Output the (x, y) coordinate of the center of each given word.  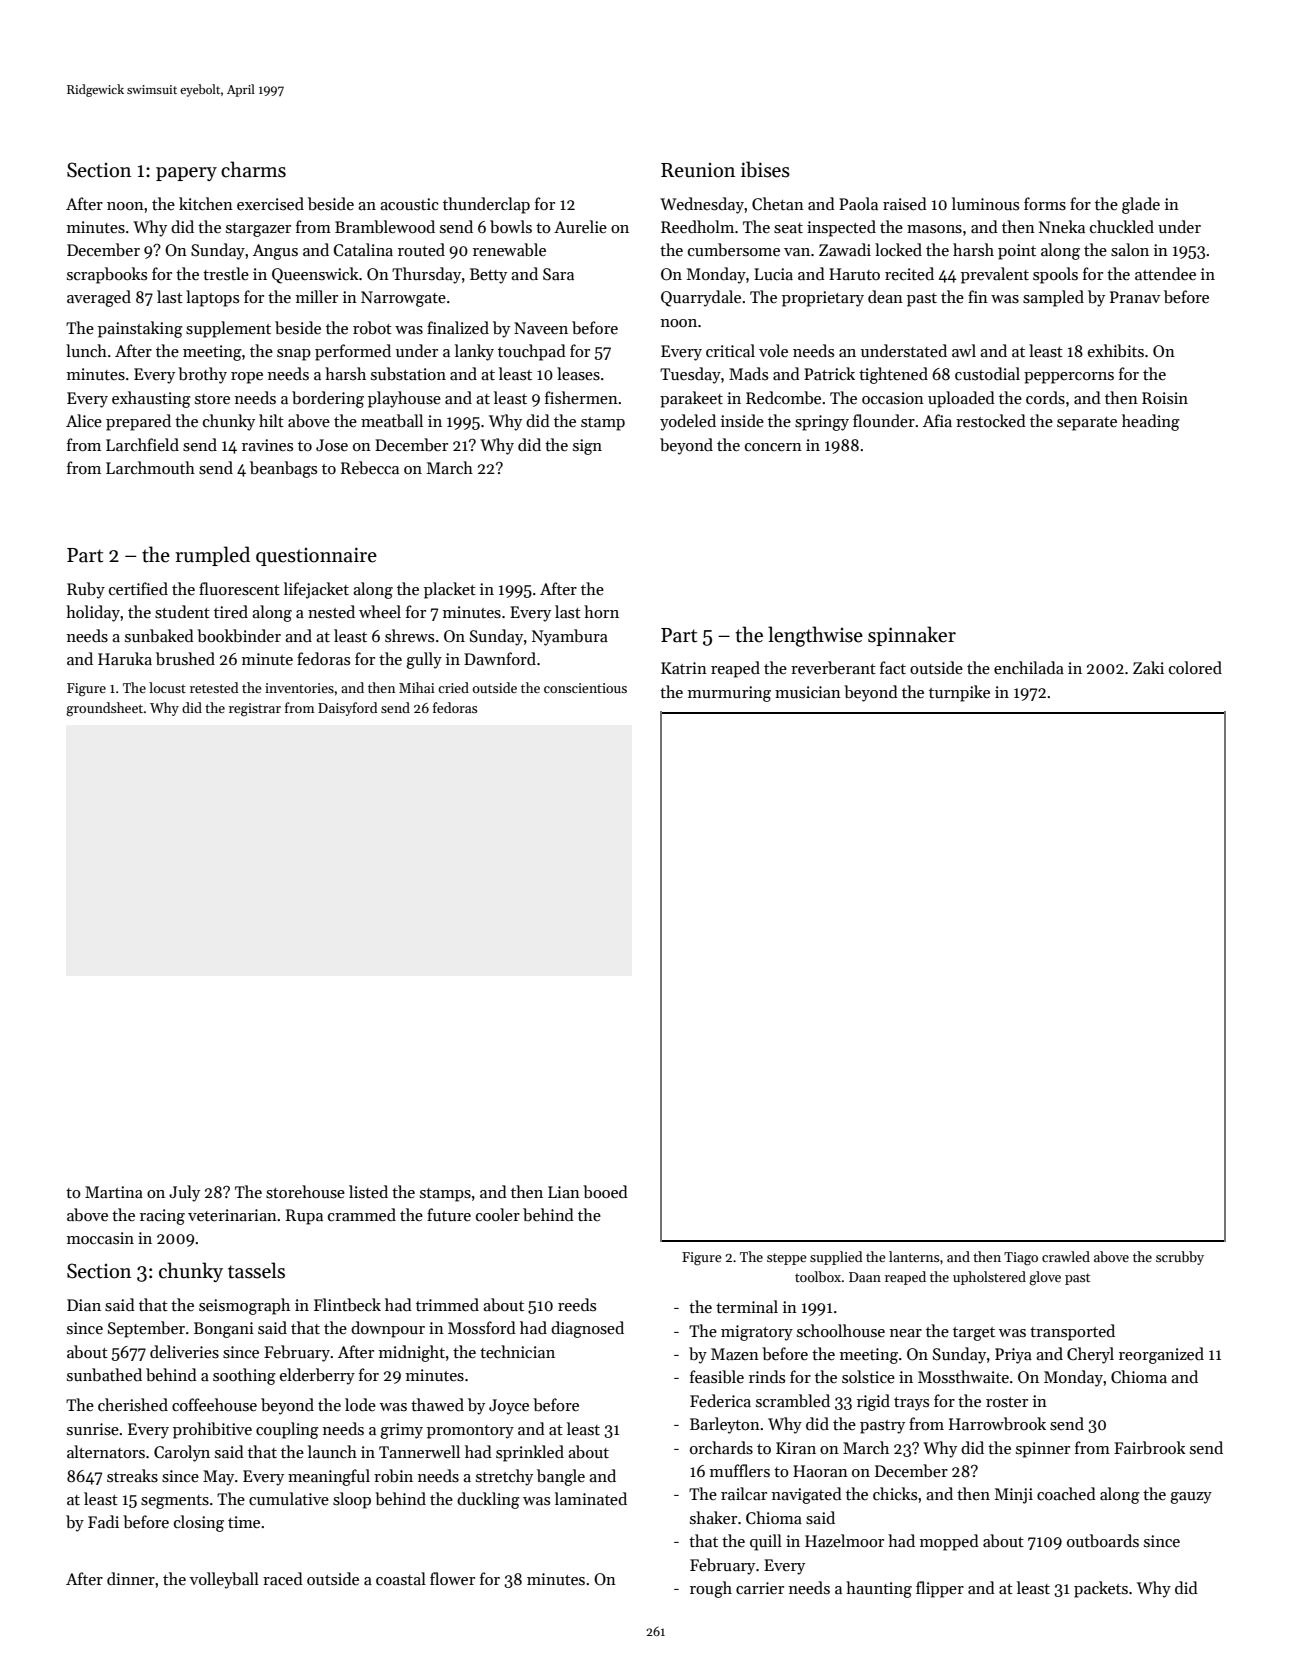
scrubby (1180, 1258)
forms (1045, 204)
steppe (787, 1259)
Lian (564, 1192)
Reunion (698, 170)
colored (1195, 667)
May (218, 1478)
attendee (1165, 273)
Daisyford (347, 709)
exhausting (151, 399)
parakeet (691, 399)
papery (186, 174)
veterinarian (232, 1215)
